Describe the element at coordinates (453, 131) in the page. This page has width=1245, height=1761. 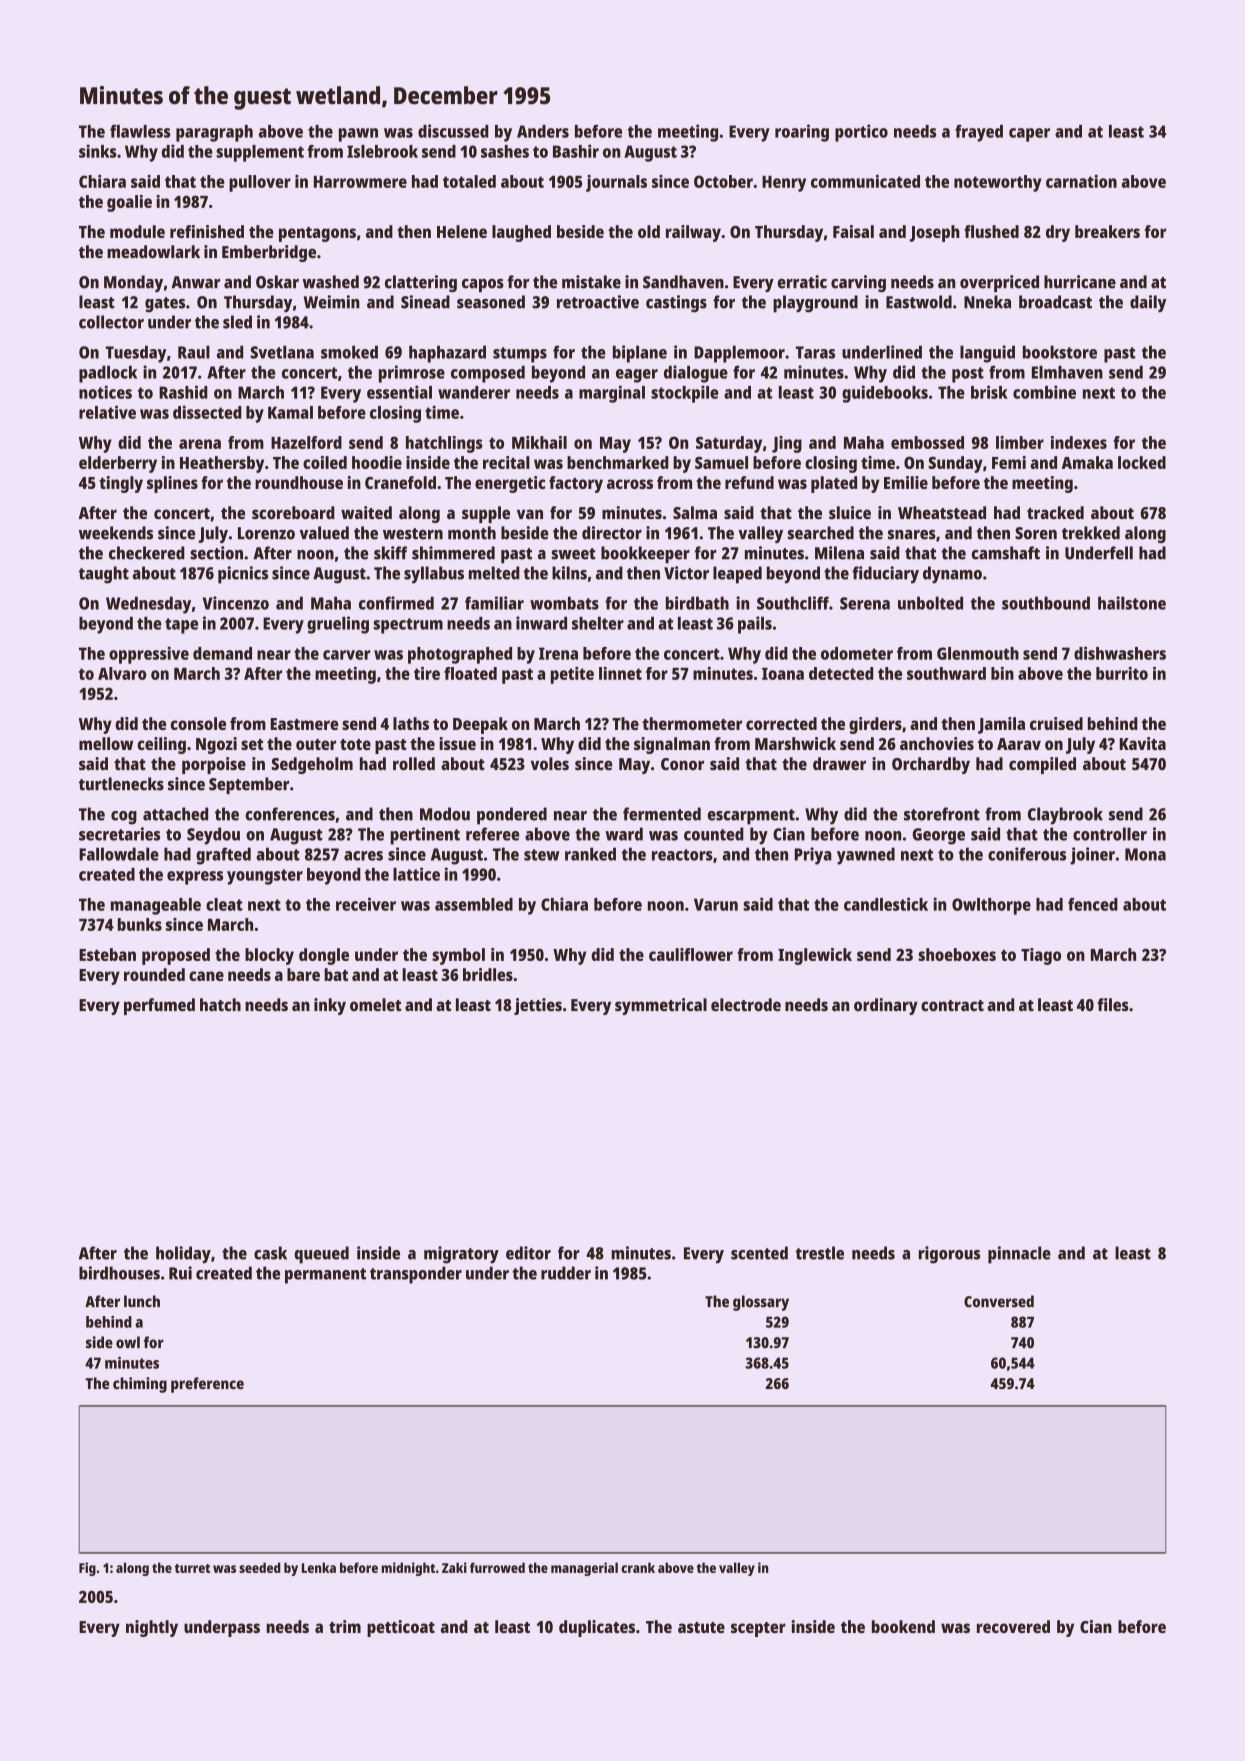
I see `discussed` at that location.
